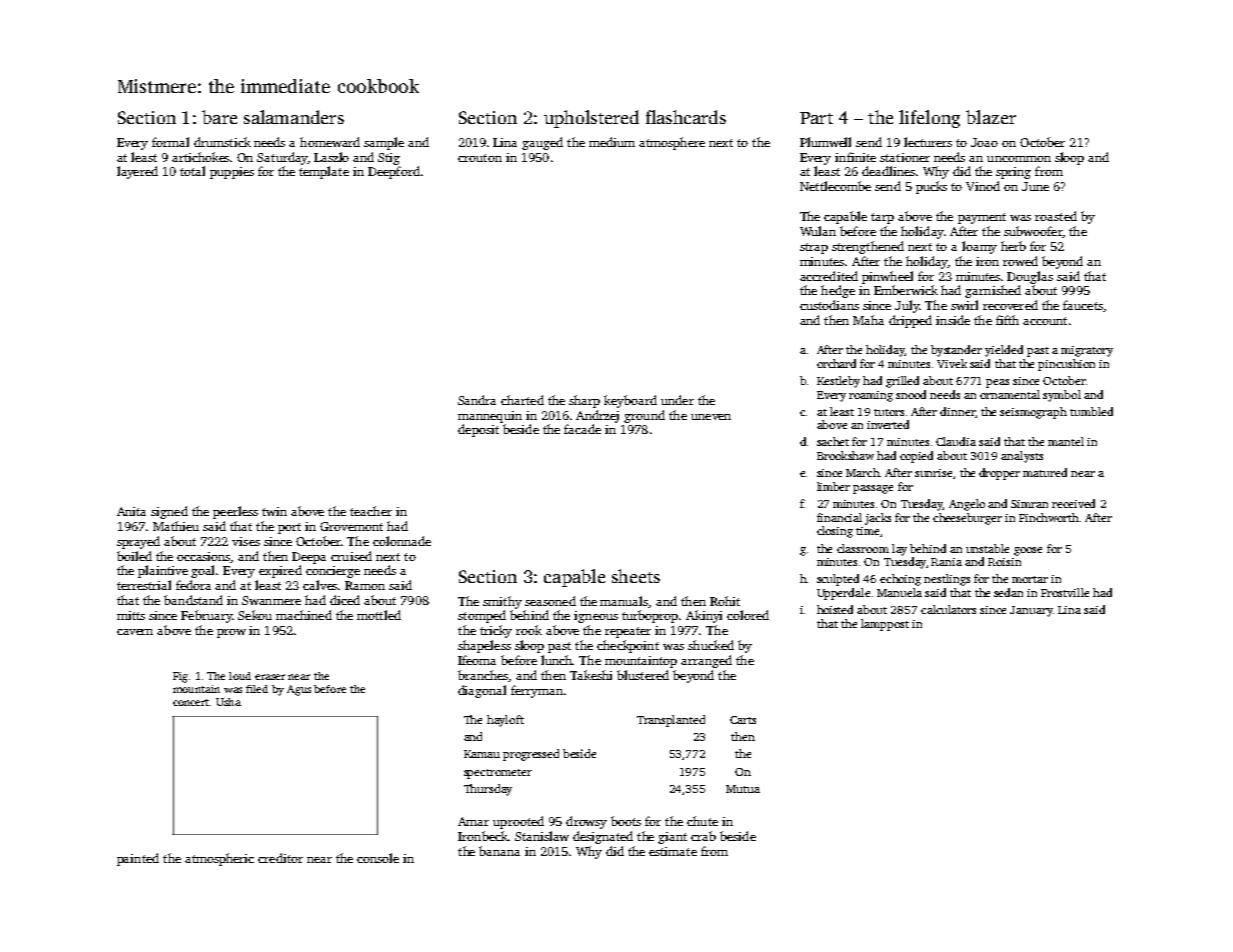 The width and height of the screenshot is (1233, 952). What do you see at coordinates (219, 859) in the screenshot?
I see `atmospheric` at bounding box center [219, 859].
